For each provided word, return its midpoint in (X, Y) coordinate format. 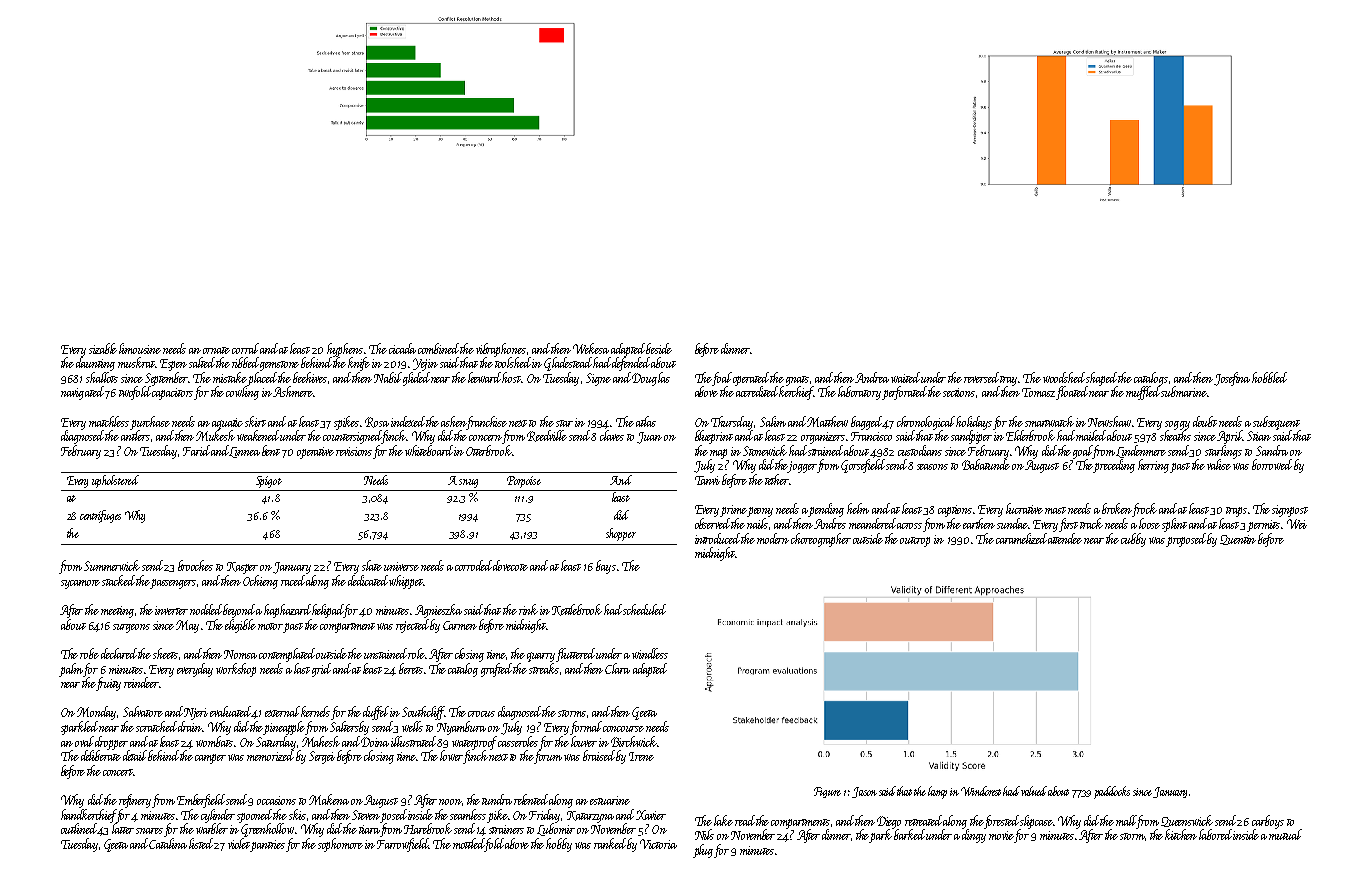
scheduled (644, 609)
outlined (79, 828)
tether (777, 479)
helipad (328, 611)
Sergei (322, 757)
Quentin (1238, 540)
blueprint (714, 437)
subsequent (1276, 423)
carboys (1268, 822)
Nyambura (461, 728)
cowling (242, 393)
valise (1219, 464)
